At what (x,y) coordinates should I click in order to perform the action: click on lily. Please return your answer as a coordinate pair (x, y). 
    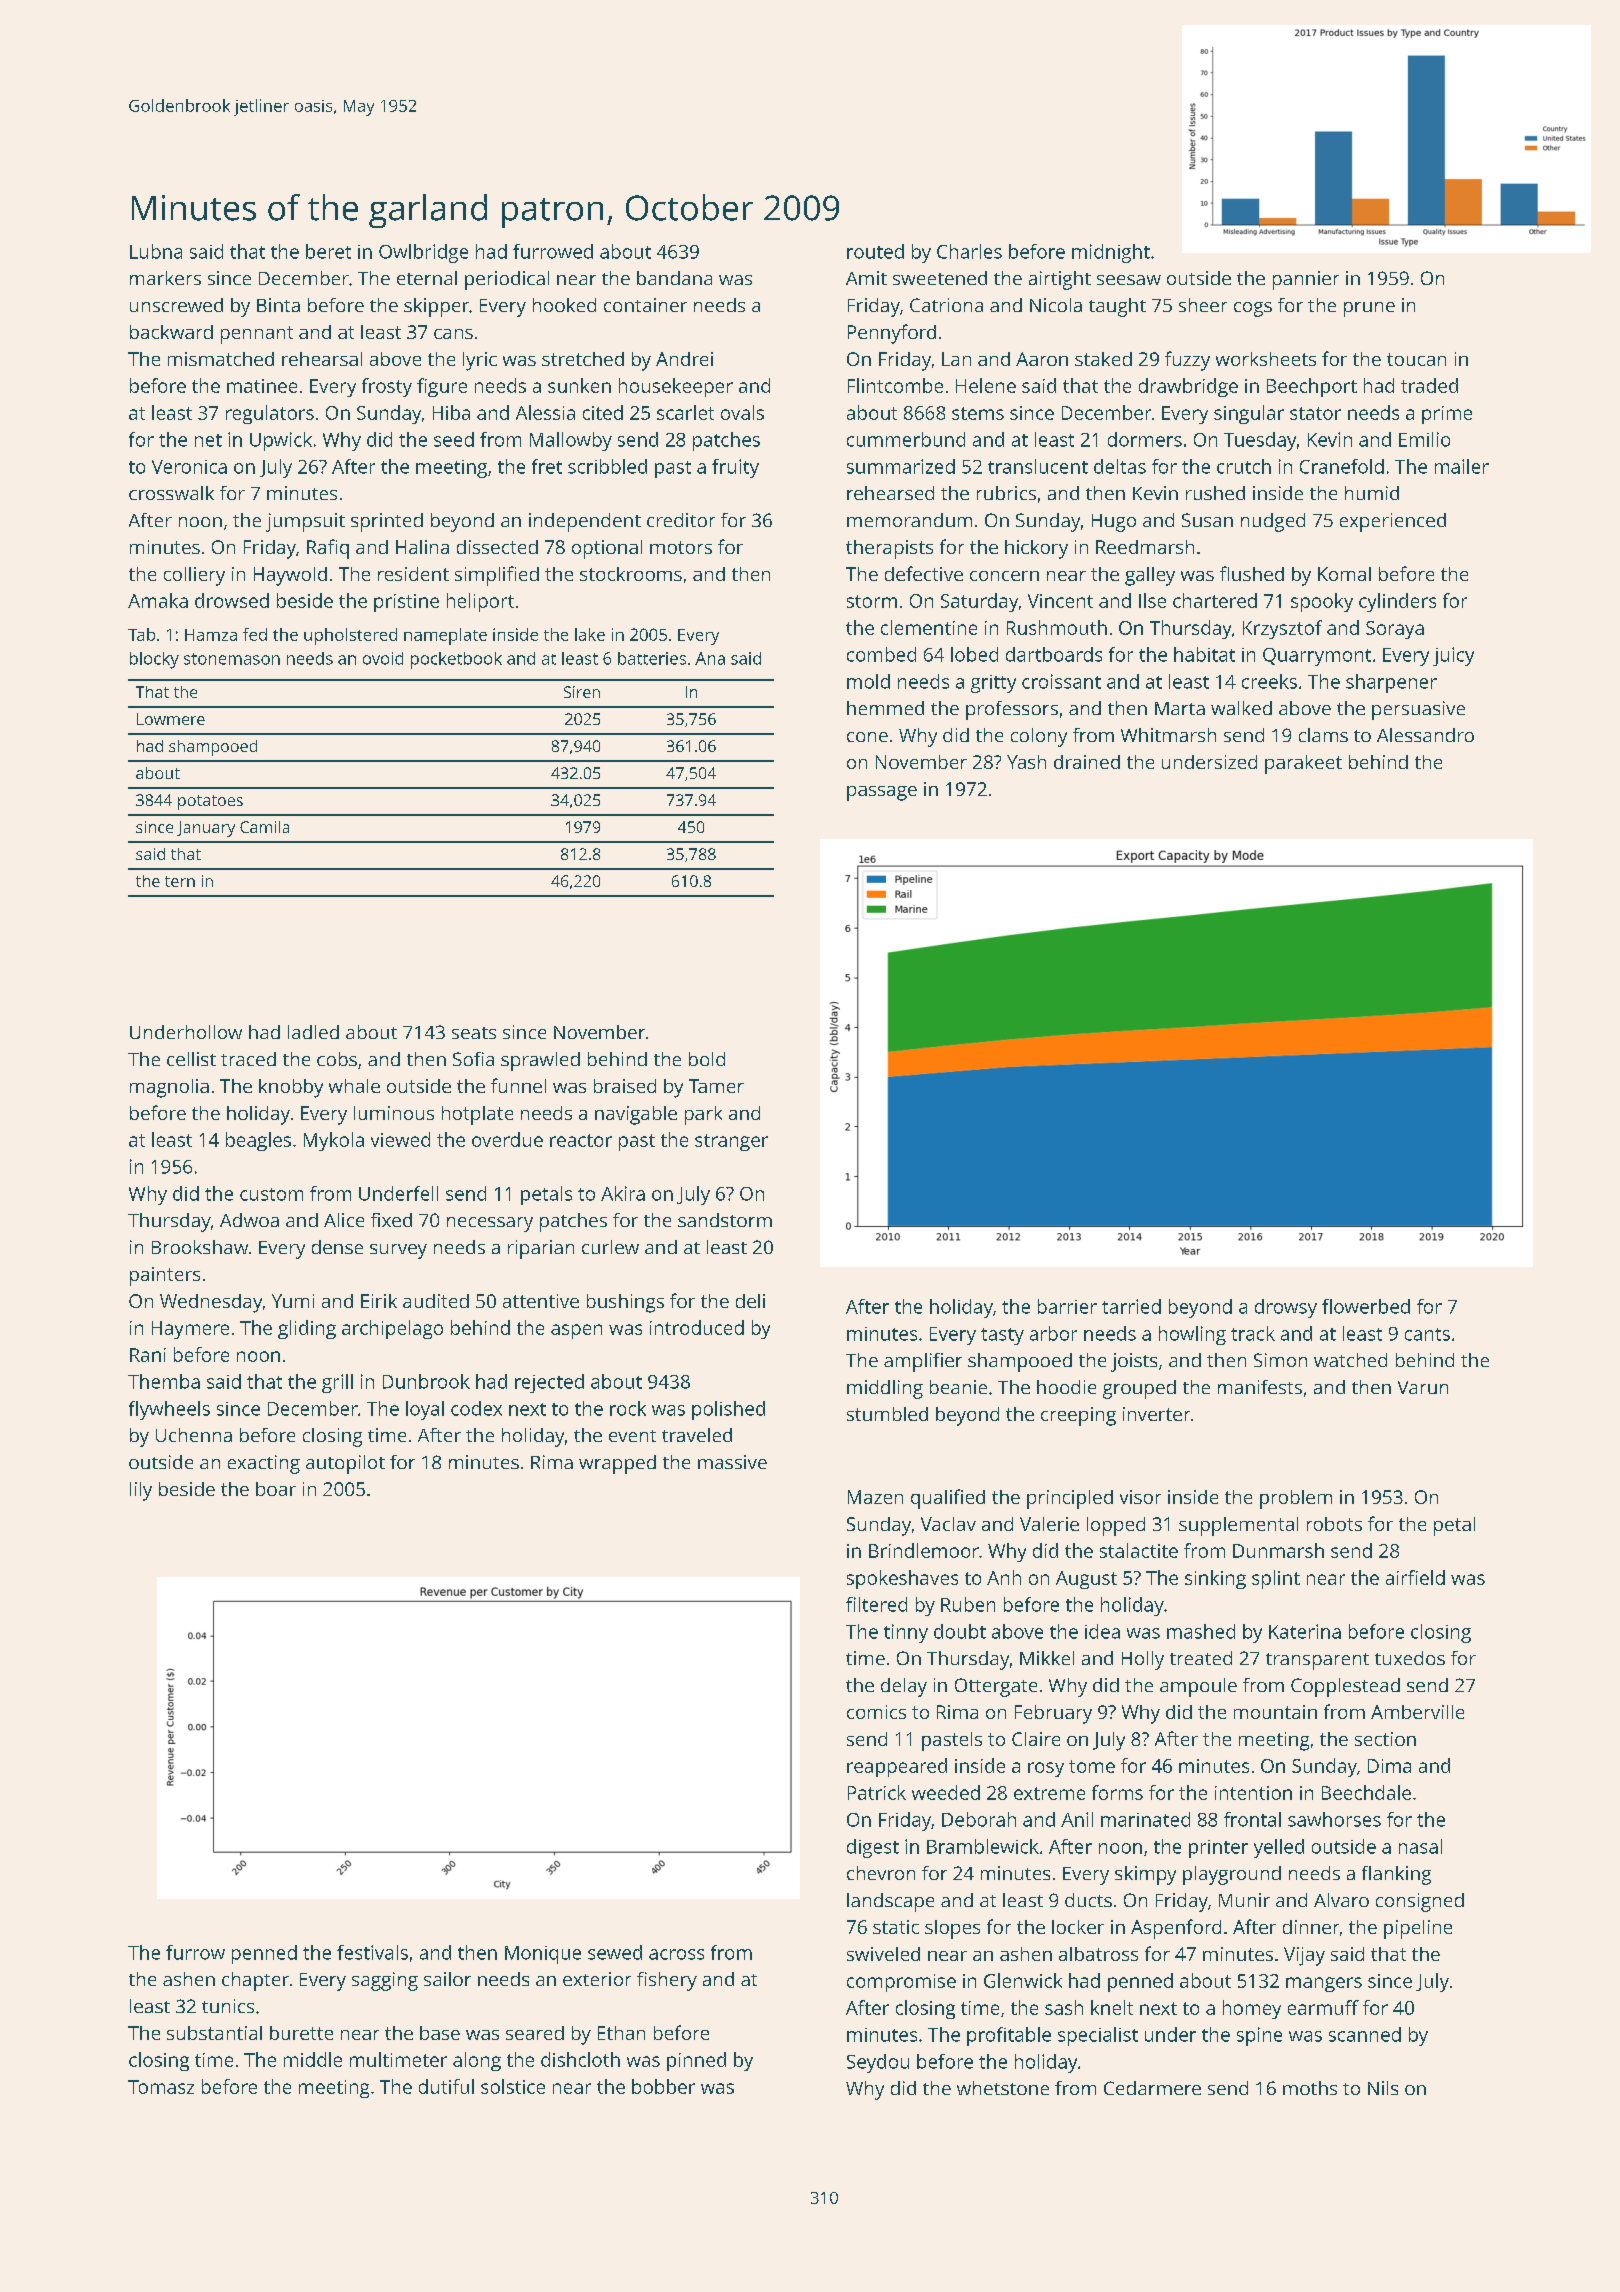
    Looking at the image, I should click on (141, 1491).
